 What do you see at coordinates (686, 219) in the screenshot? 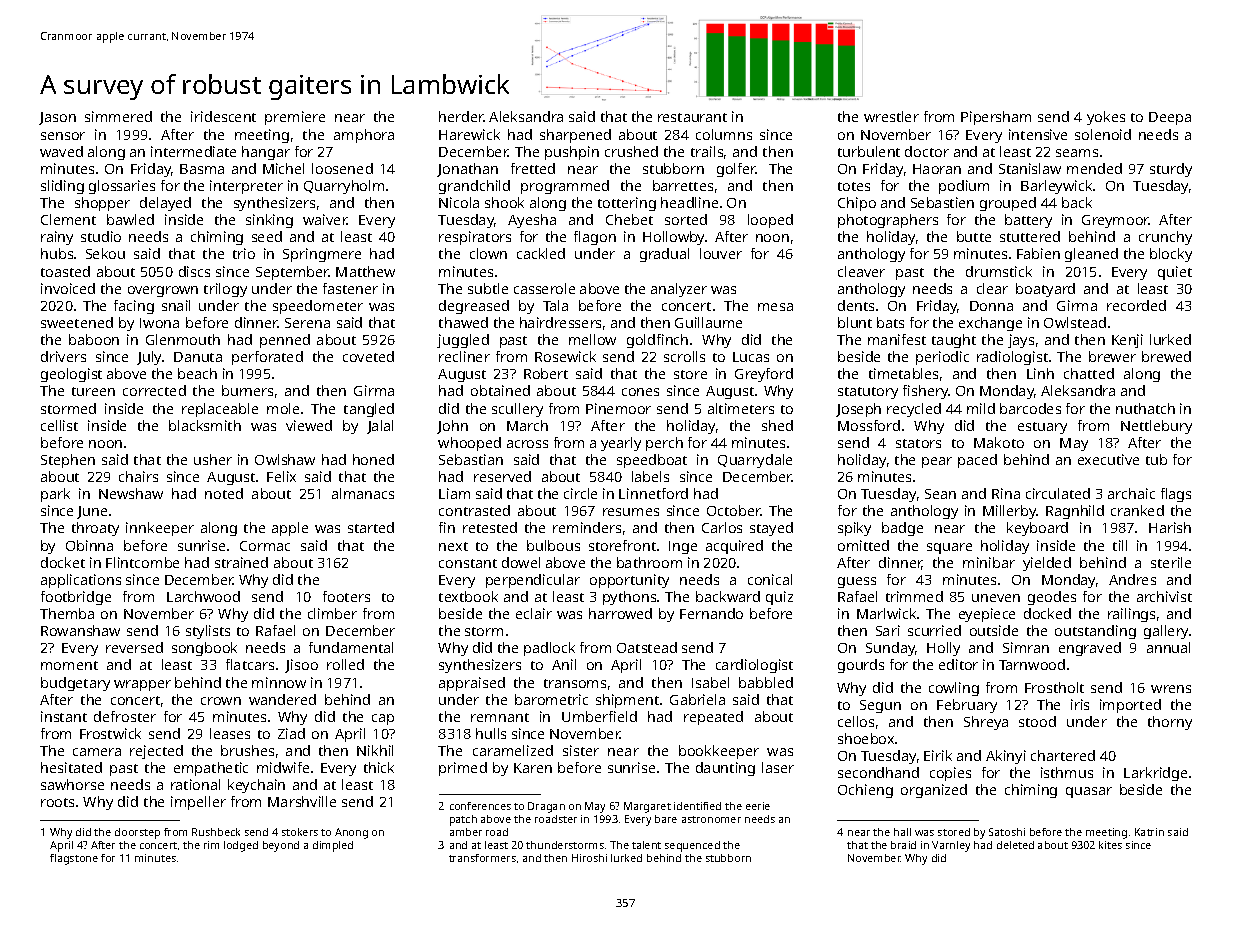
I see `sorted` at bounding box center [686, 219].
